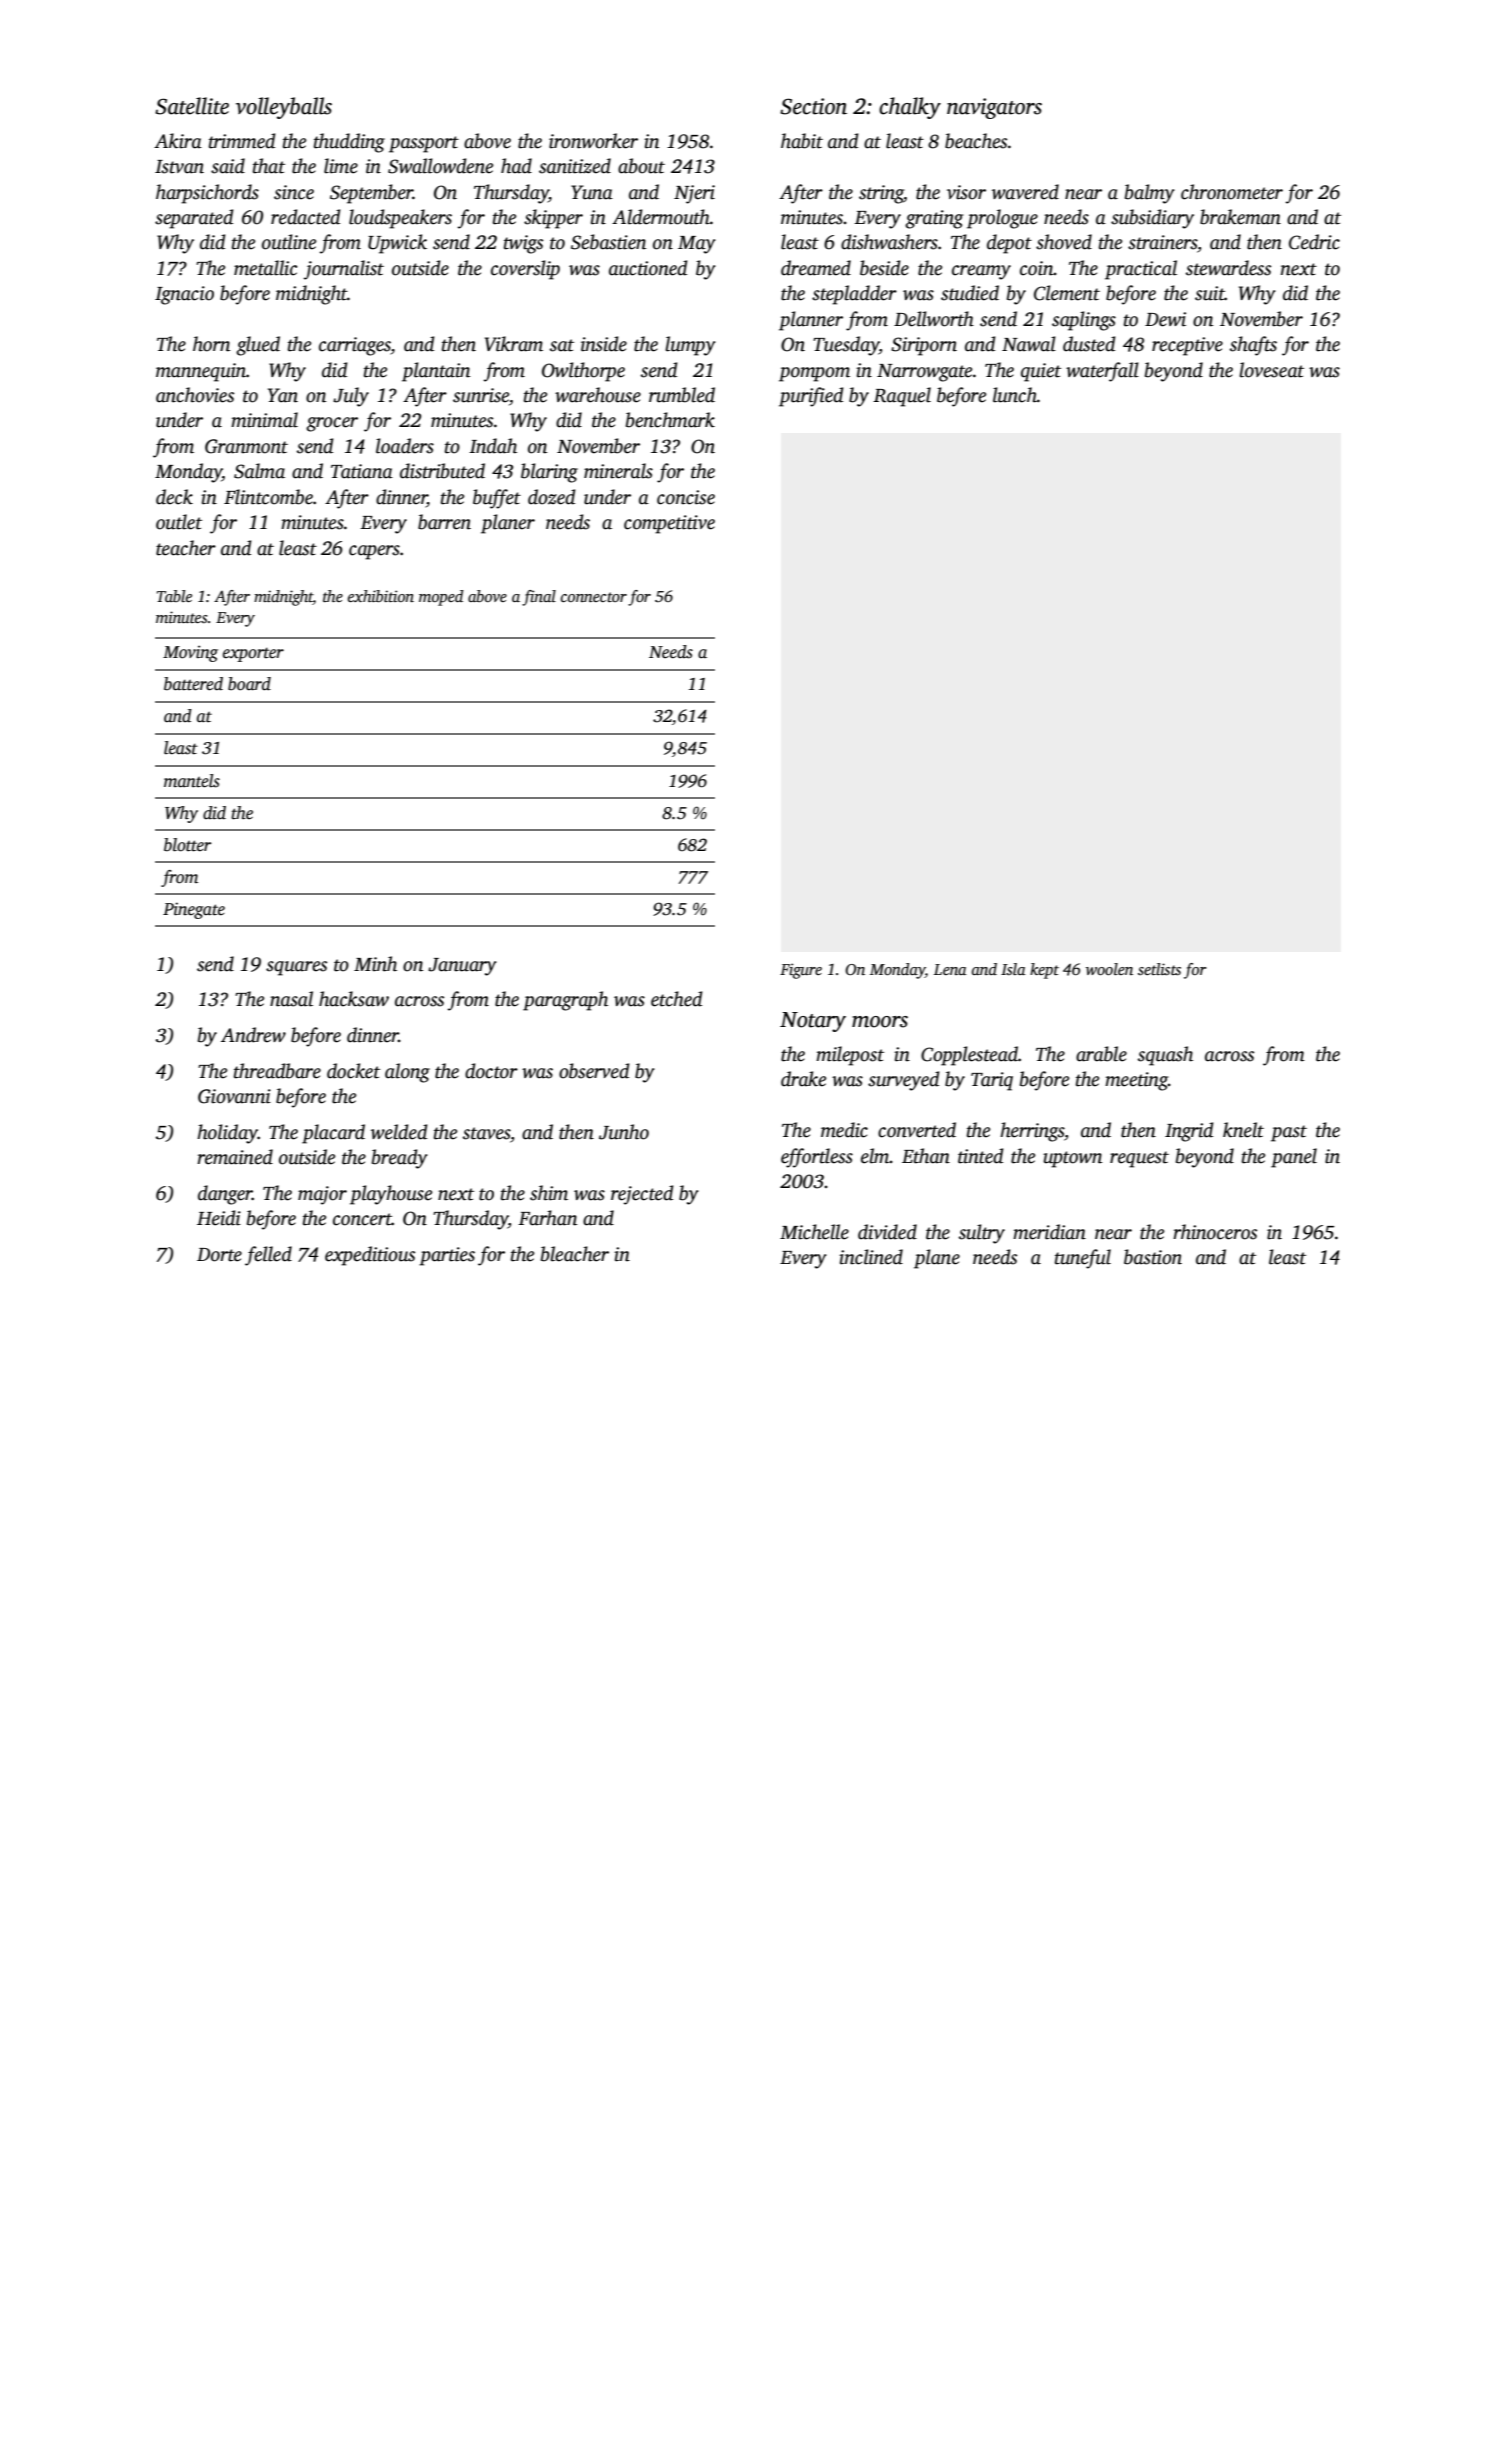 The image size is (1496, 2464). Describe the element at coordinates (219, 1255) in the screenshot. I see `Dorte` at that location.
